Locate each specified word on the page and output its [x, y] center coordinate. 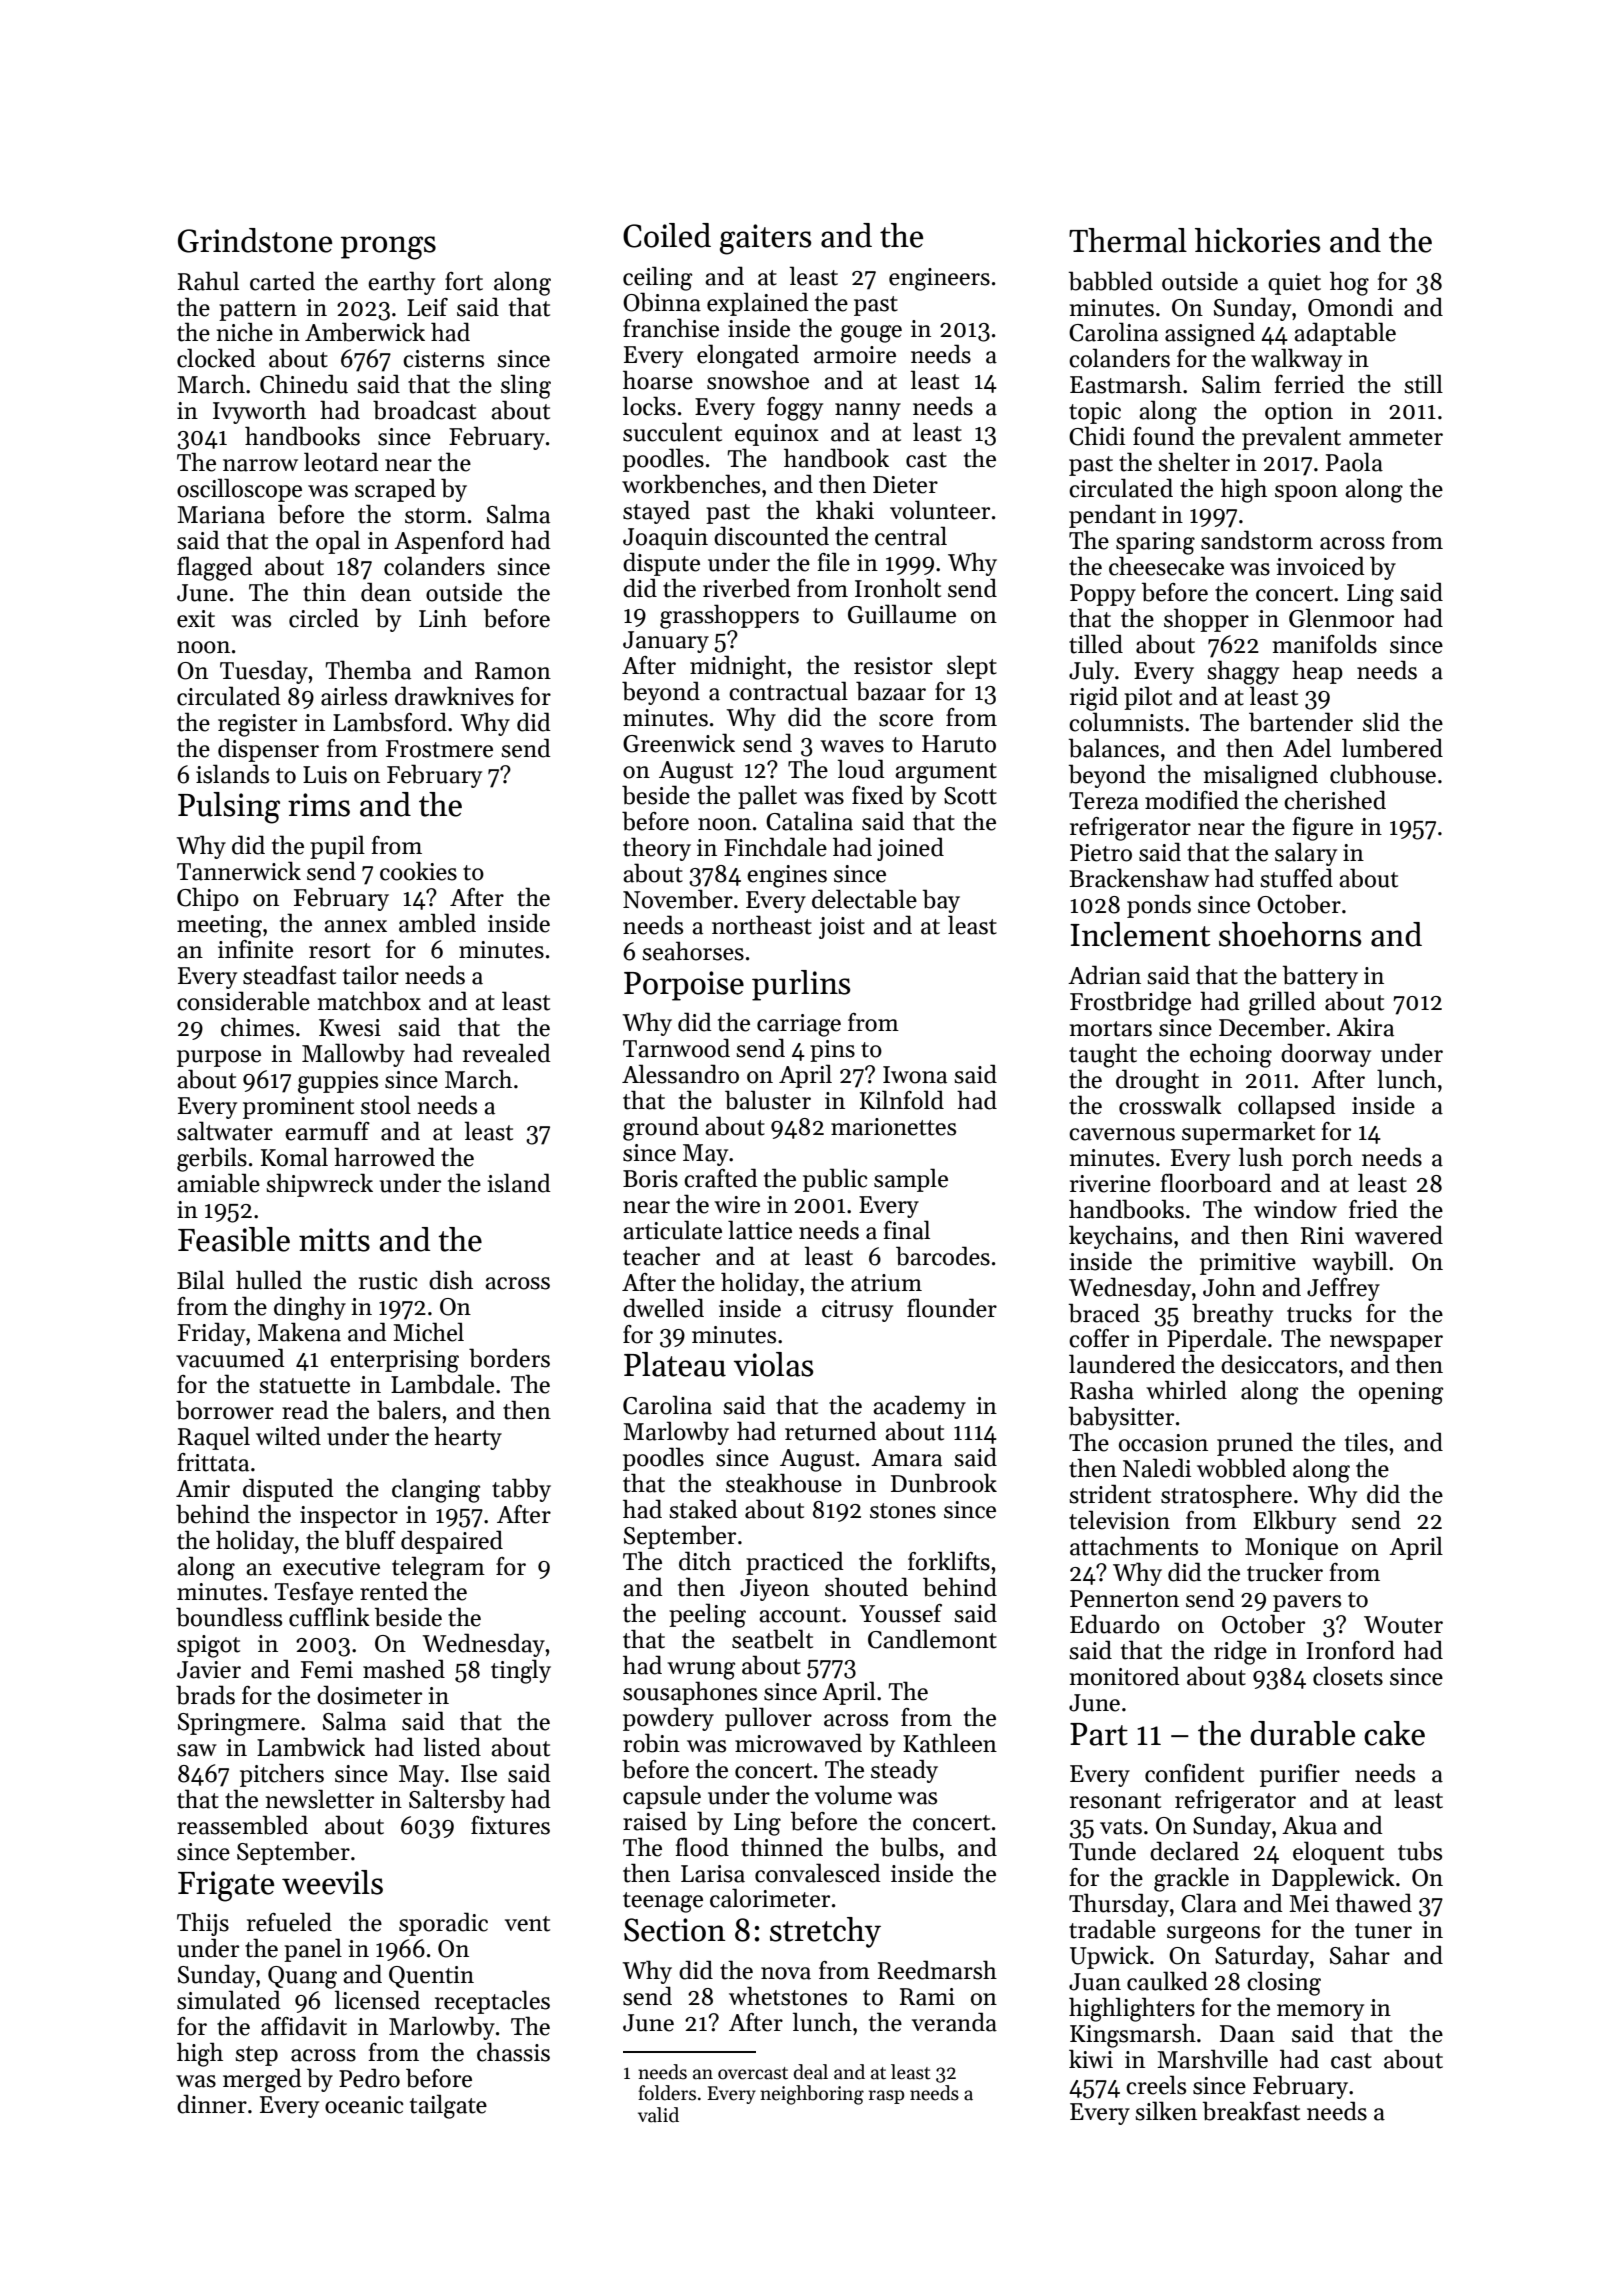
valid [658, 2115]
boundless [229, 1617]
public [835, 1180]
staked [703, 1509]
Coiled [667, 235]
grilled [1282, 1003]
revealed [507, 1053]
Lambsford [390, 722]
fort [464, 281]
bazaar [891, 691]
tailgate [448, 2106]
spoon [1306, 493]
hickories [1257, 240]
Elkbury [1294, 1522]
